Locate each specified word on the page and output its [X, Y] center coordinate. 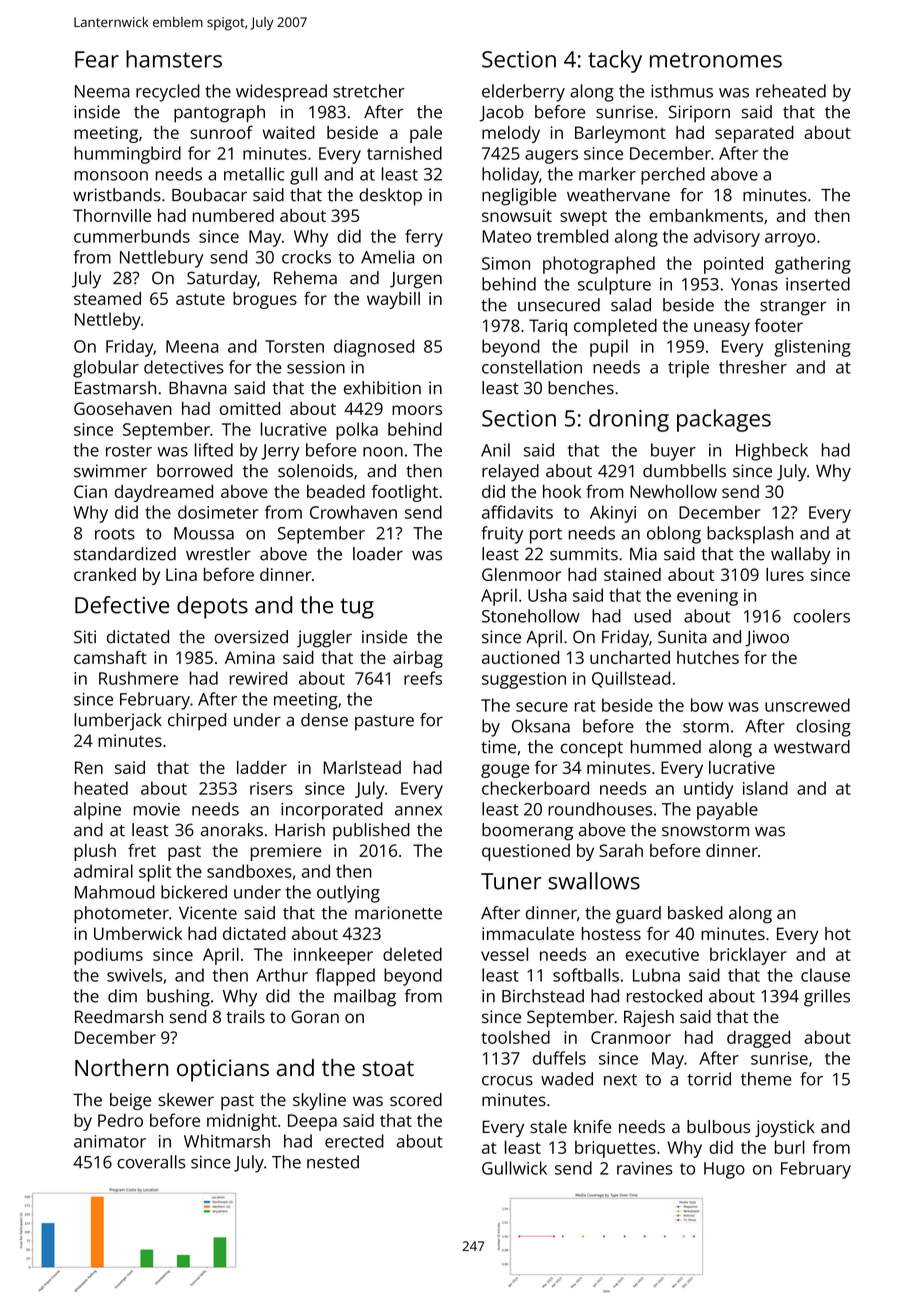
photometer [121, 915]
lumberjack [118, 722]
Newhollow [673, 491]
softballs [586, 975]
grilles [827, 998]
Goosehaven [123, 408]
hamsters [174, 59]
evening [707, 597]
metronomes [716, 60]
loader [378, 554]
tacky [615, 61]
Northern [121, 1067]
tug [357, 608]
